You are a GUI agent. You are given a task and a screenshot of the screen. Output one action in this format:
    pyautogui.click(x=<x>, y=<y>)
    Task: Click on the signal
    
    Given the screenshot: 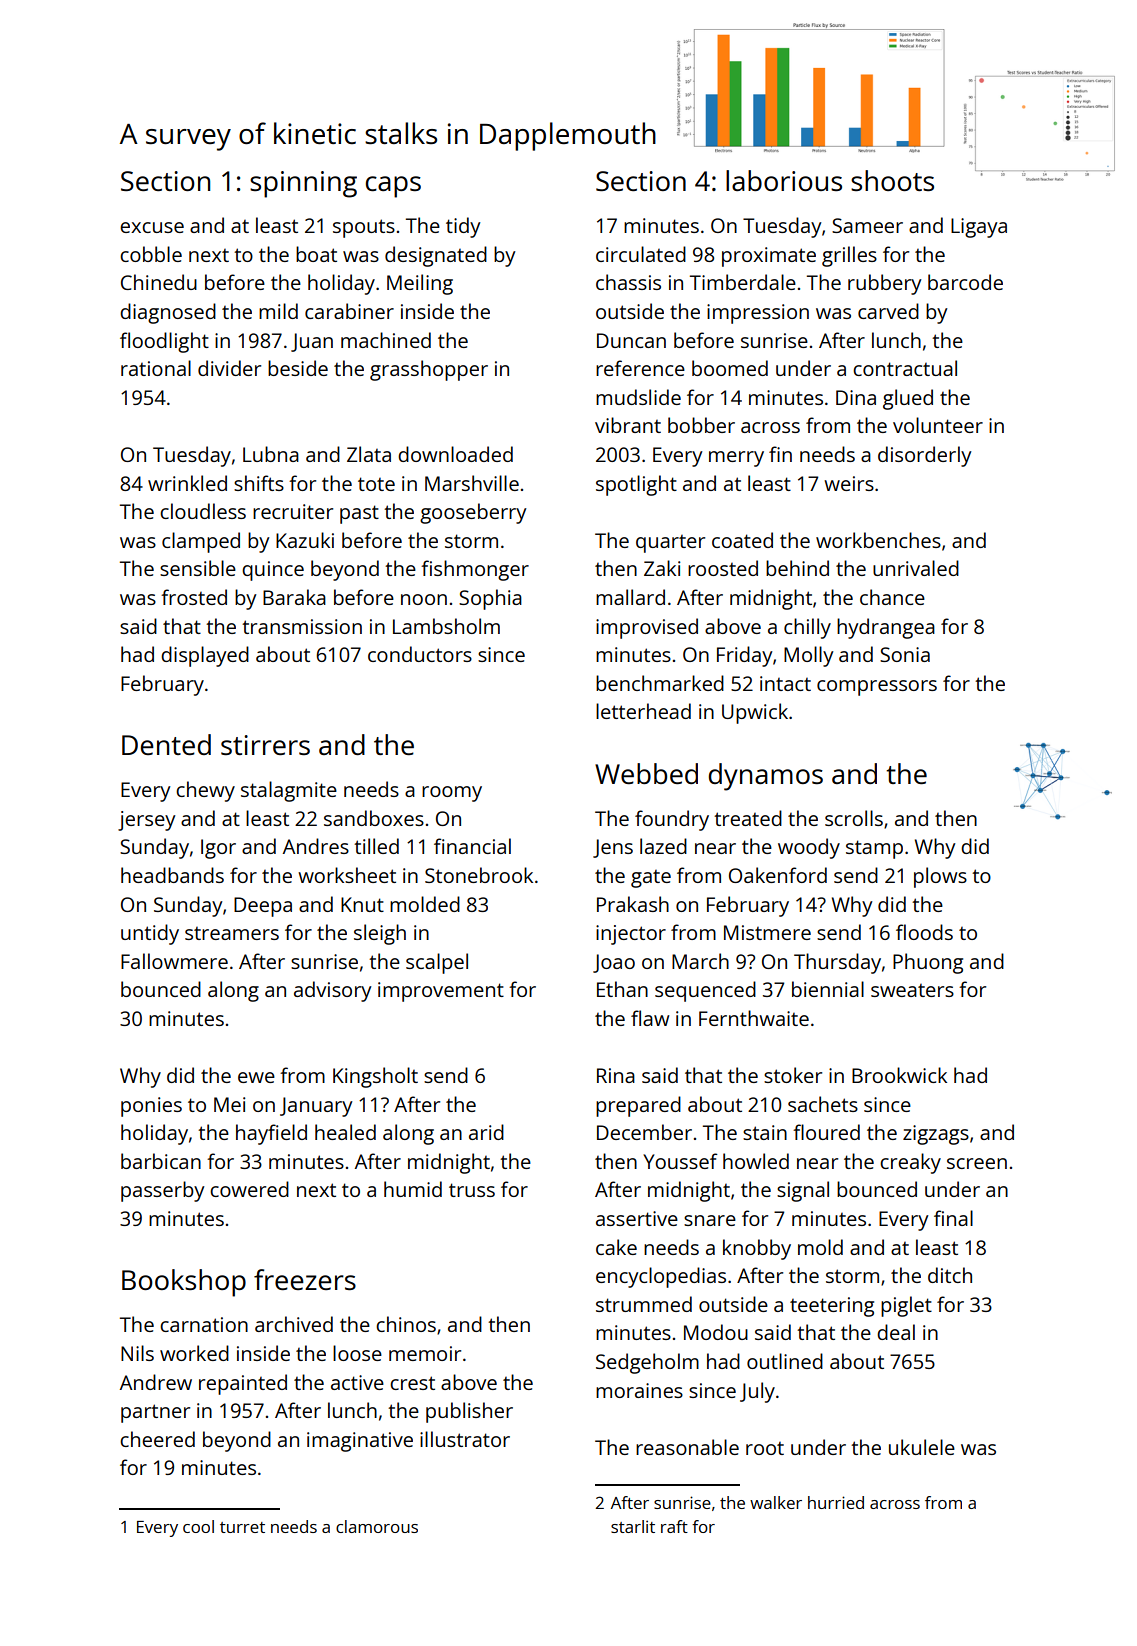 What is the action you would take?
    pyautogui.click(x=803, y=1191)
